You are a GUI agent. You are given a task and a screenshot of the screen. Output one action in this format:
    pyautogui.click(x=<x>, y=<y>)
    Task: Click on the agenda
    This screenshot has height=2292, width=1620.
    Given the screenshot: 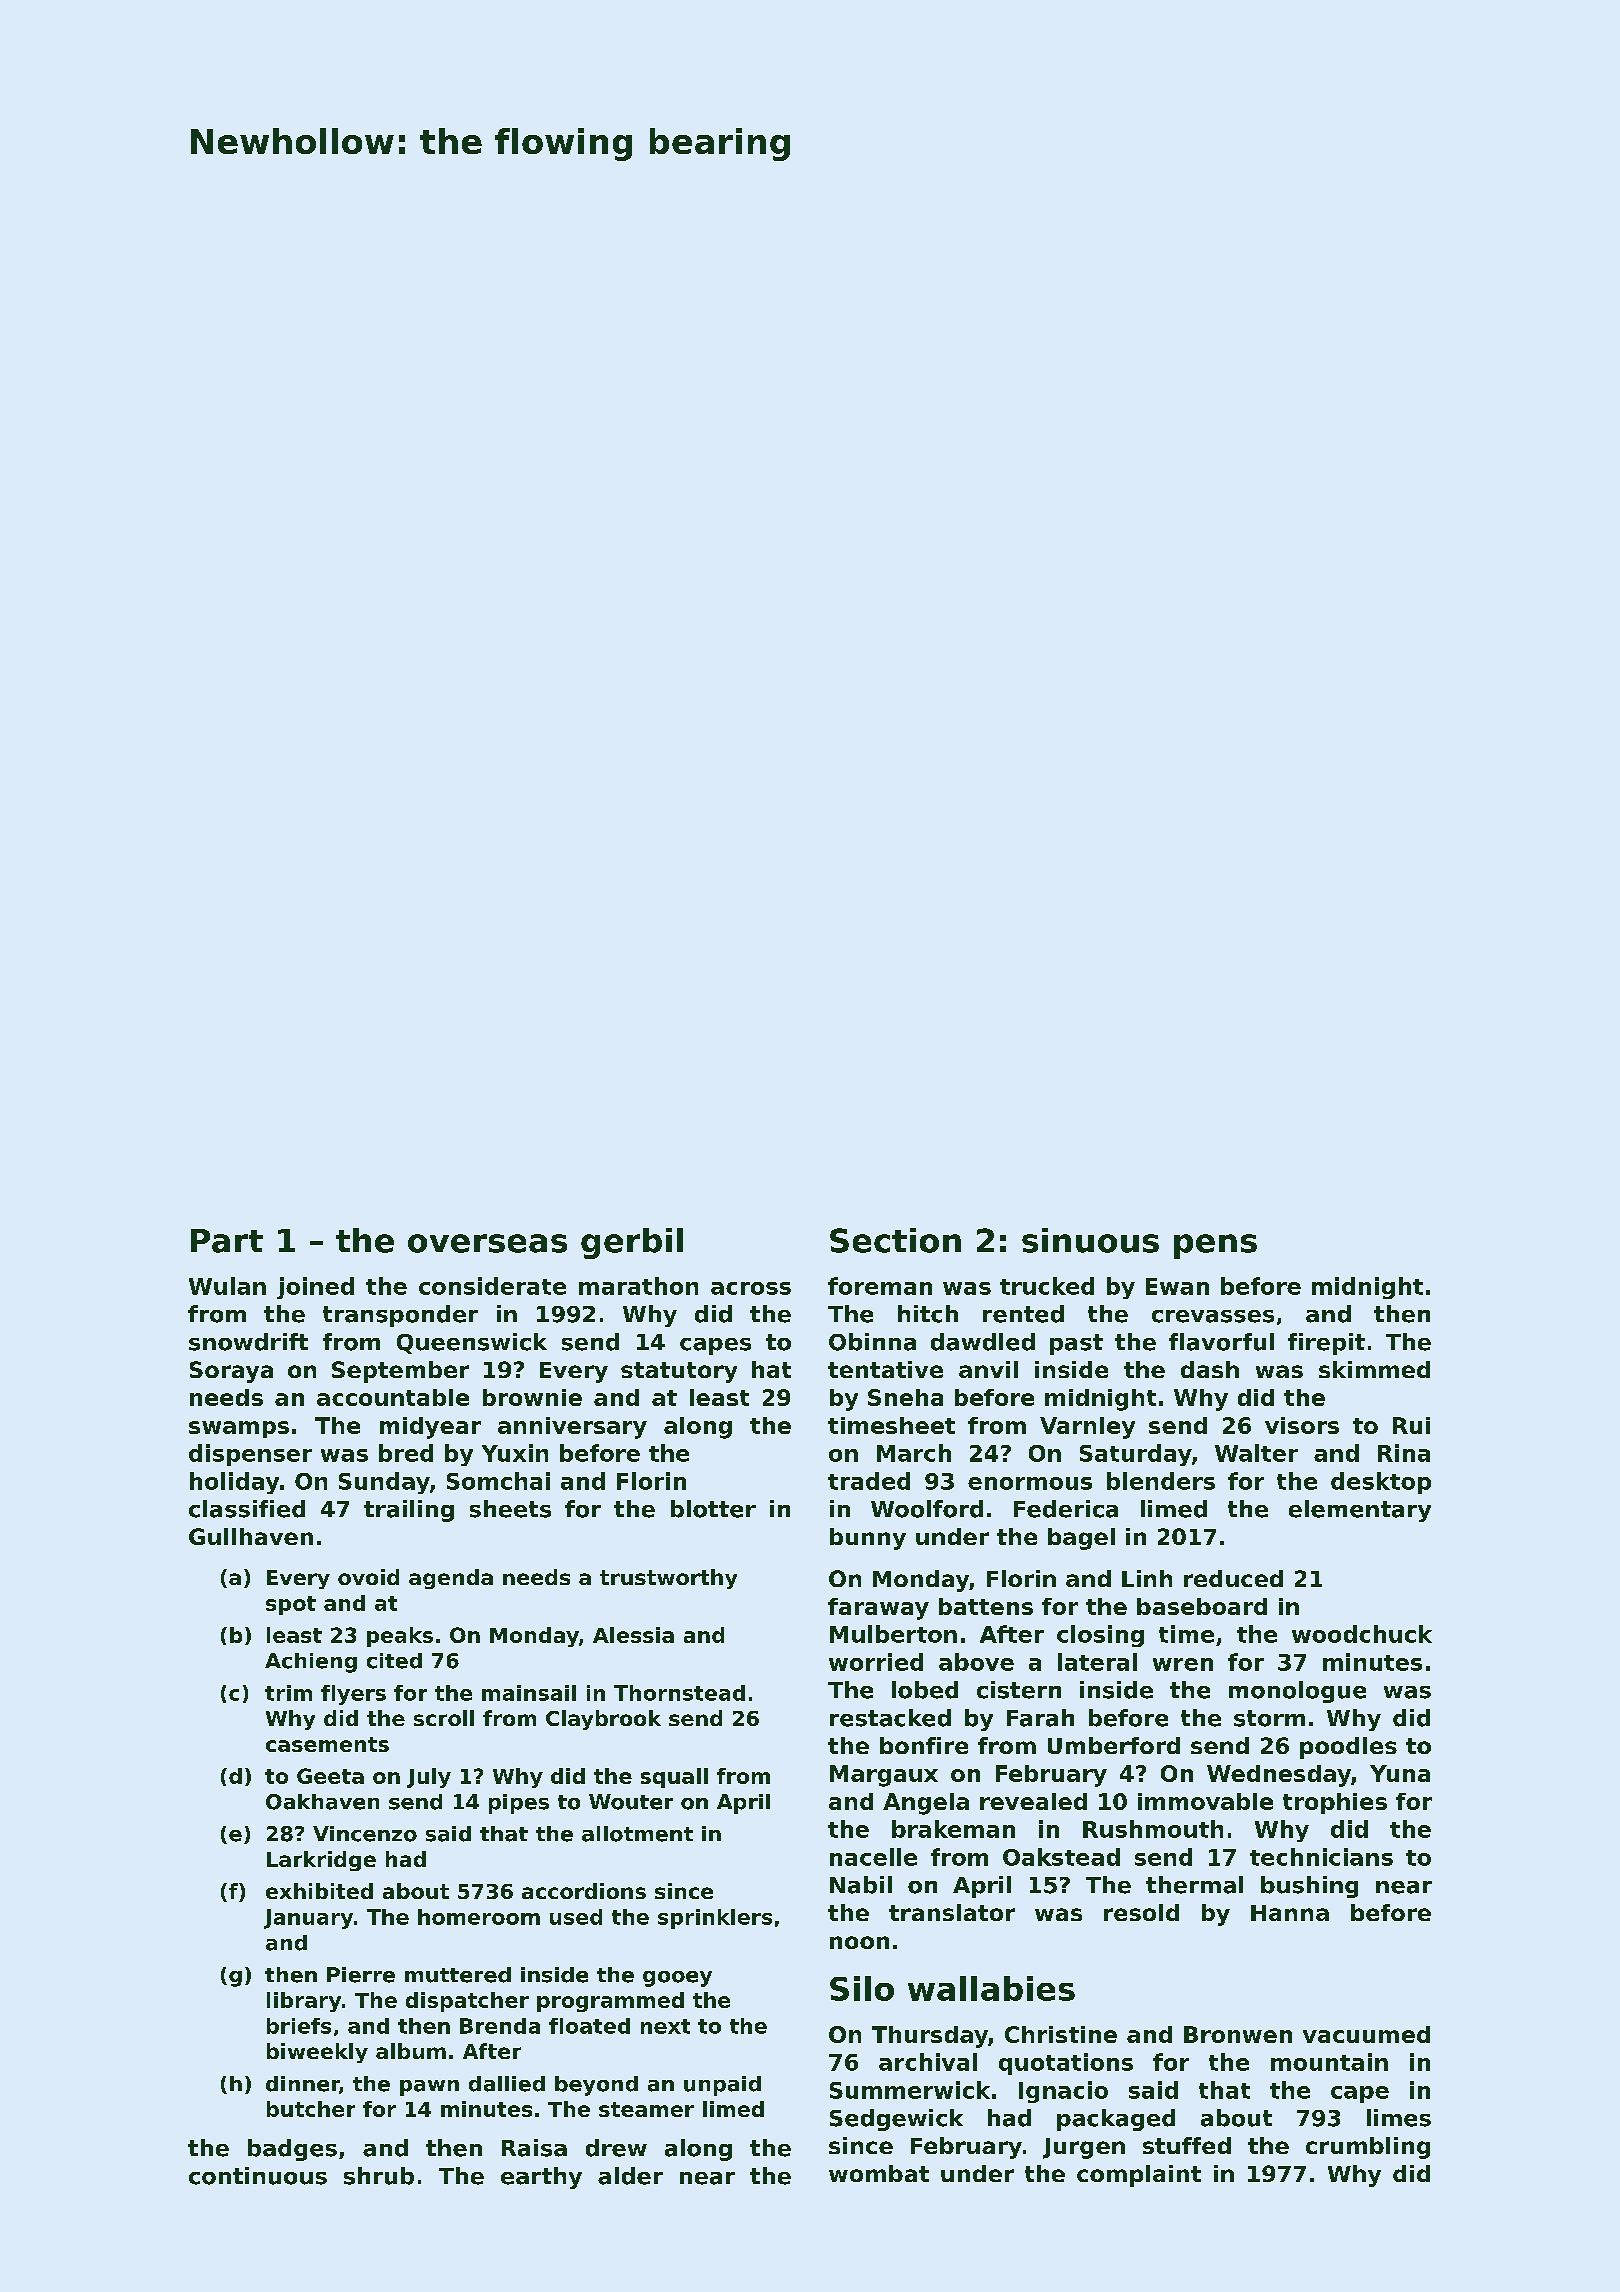 What is the action you would take?
    pyautogui.click(x=451, y=1579)
